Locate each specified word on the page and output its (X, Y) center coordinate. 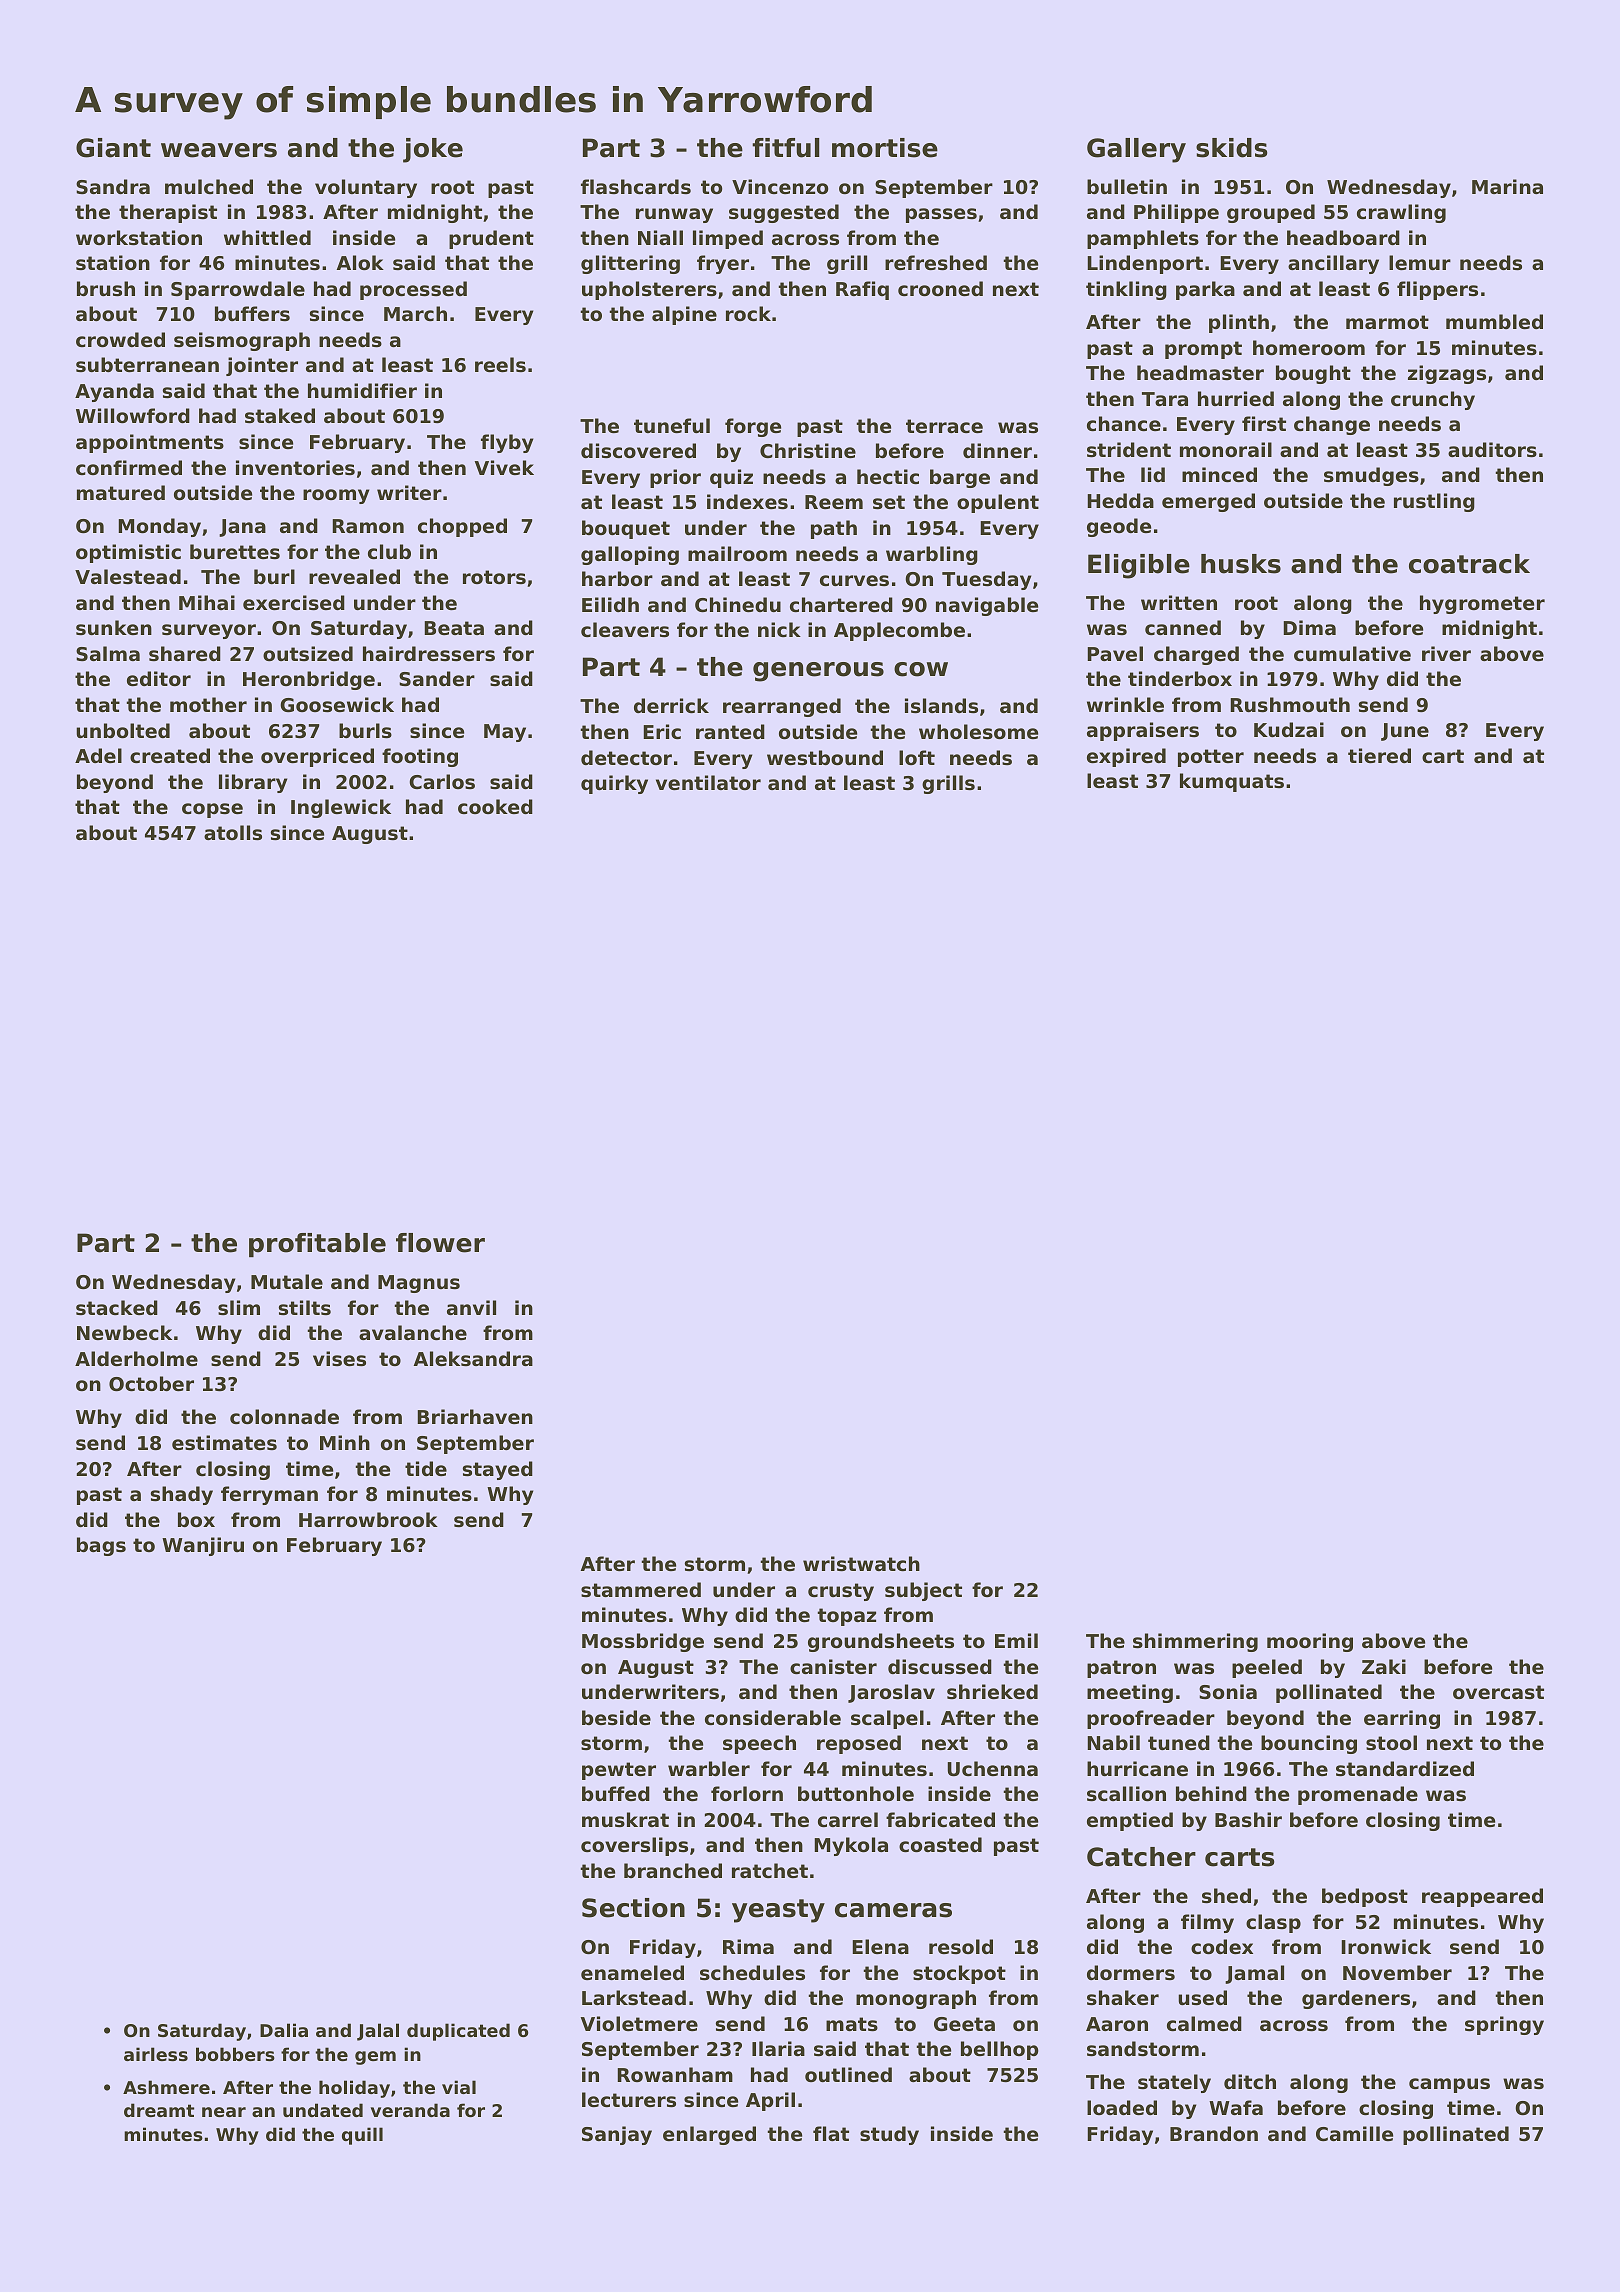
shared (185, 653)
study (889, 2135)
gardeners (1356, 1999)
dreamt (159, 2110)
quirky (614, 784)
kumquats (1232, 782)
